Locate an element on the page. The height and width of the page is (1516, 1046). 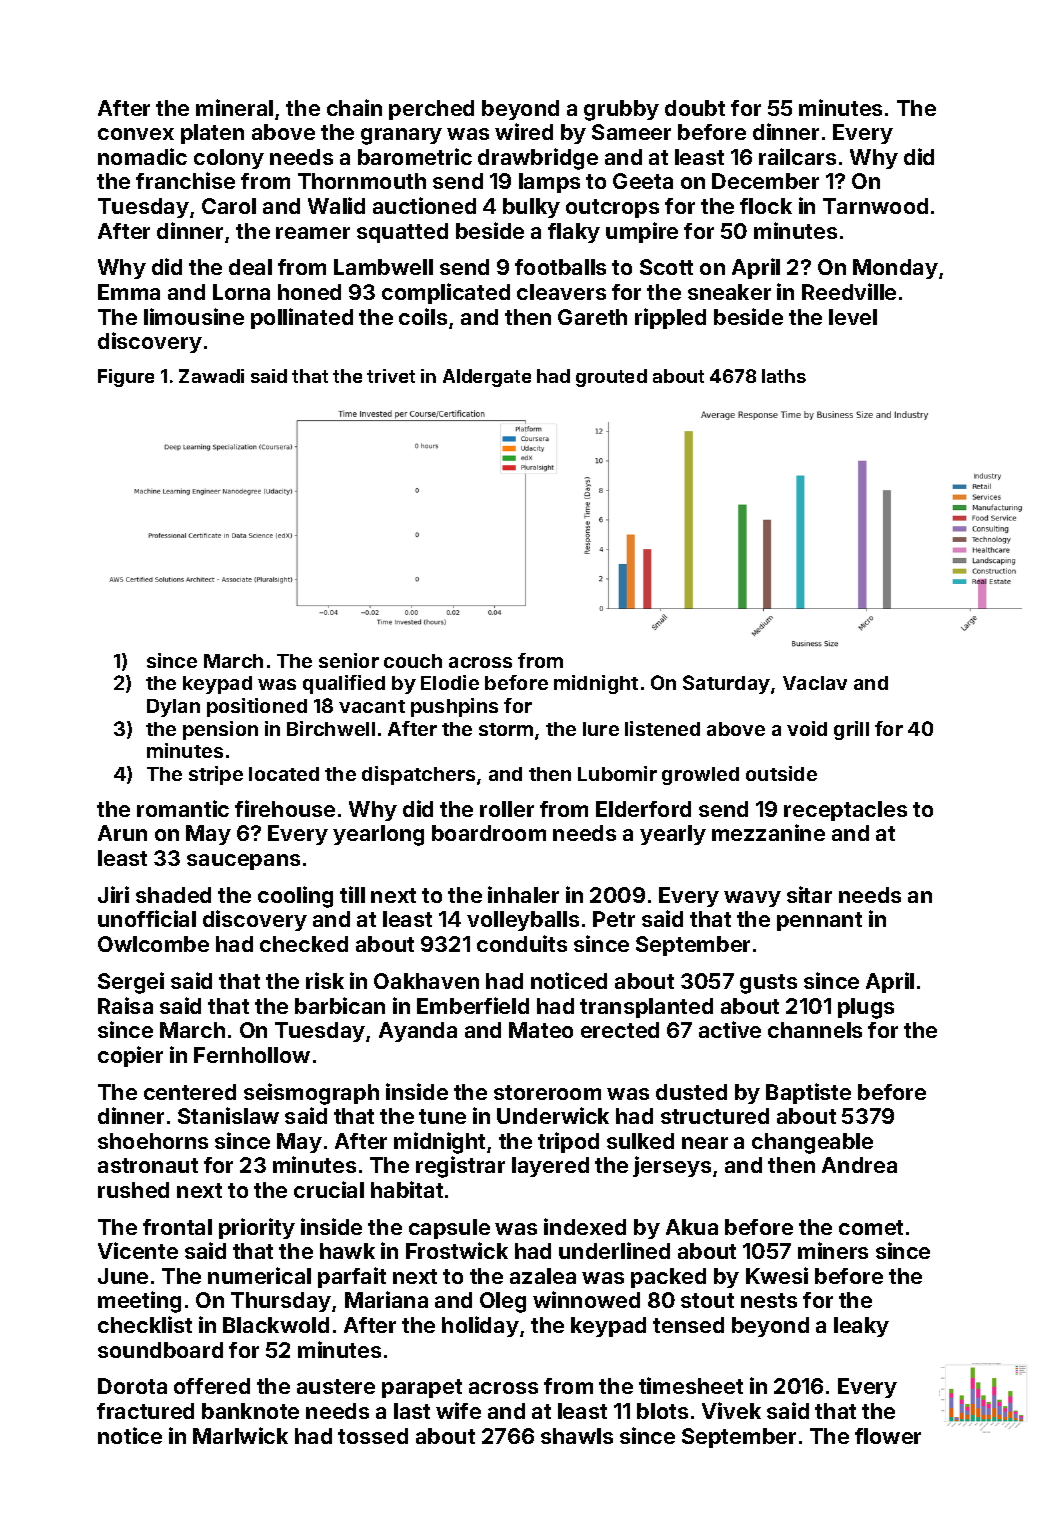
Mateo is located at coordinates (541, 1030).
